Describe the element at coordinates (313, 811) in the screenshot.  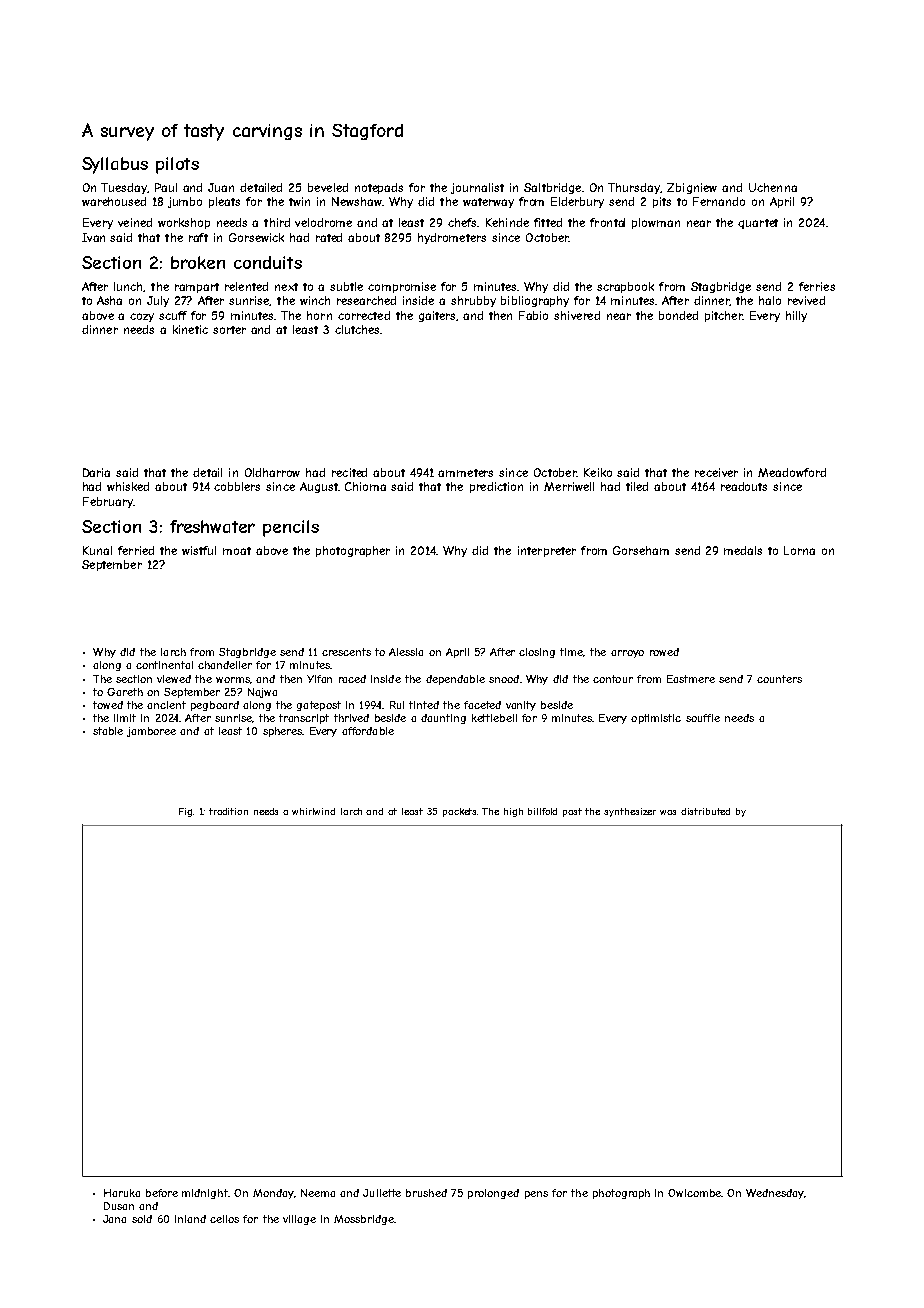
I see `whirlwind` at that location.
